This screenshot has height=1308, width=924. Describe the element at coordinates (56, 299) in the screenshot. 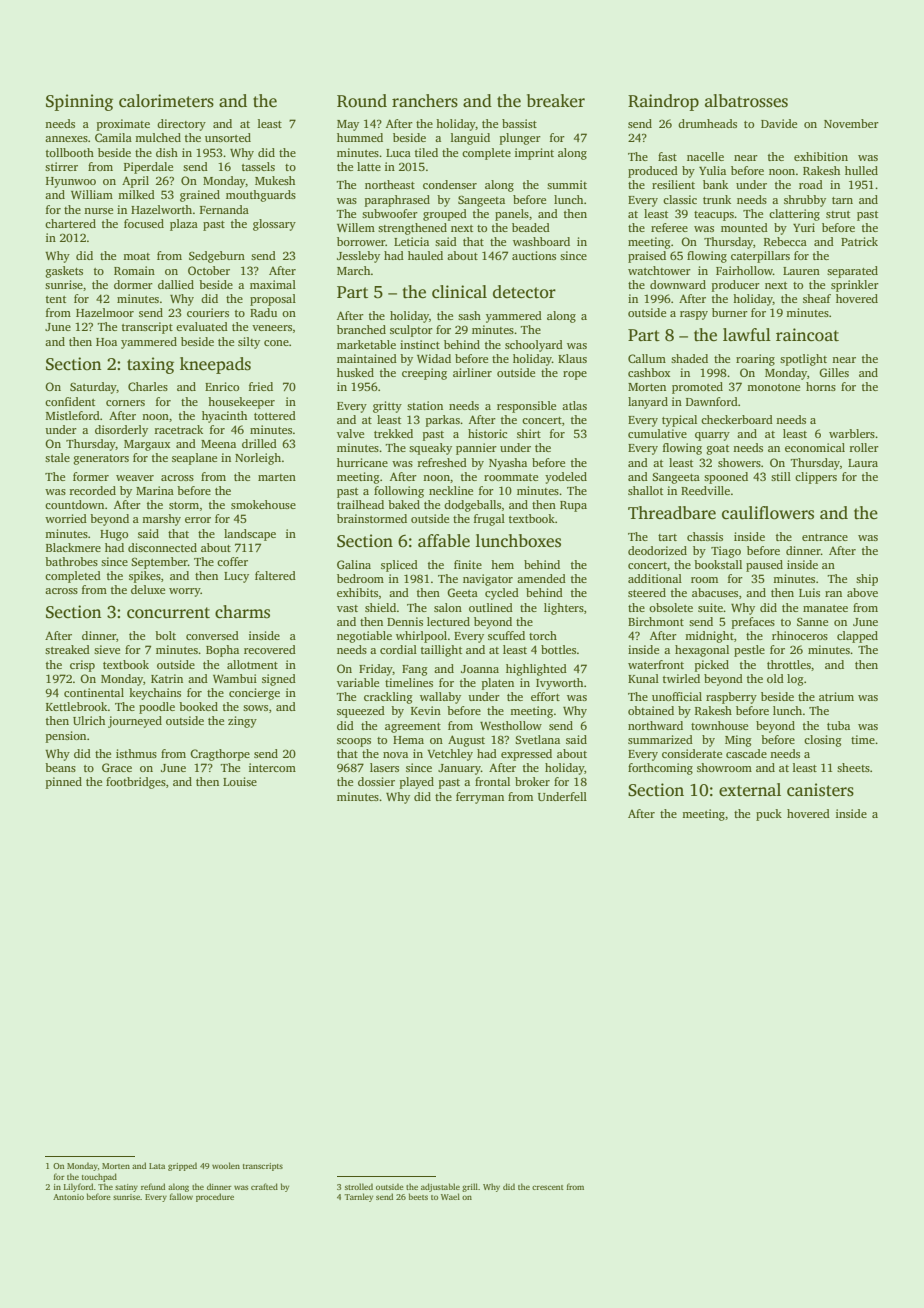

I see `tent` at that location.
